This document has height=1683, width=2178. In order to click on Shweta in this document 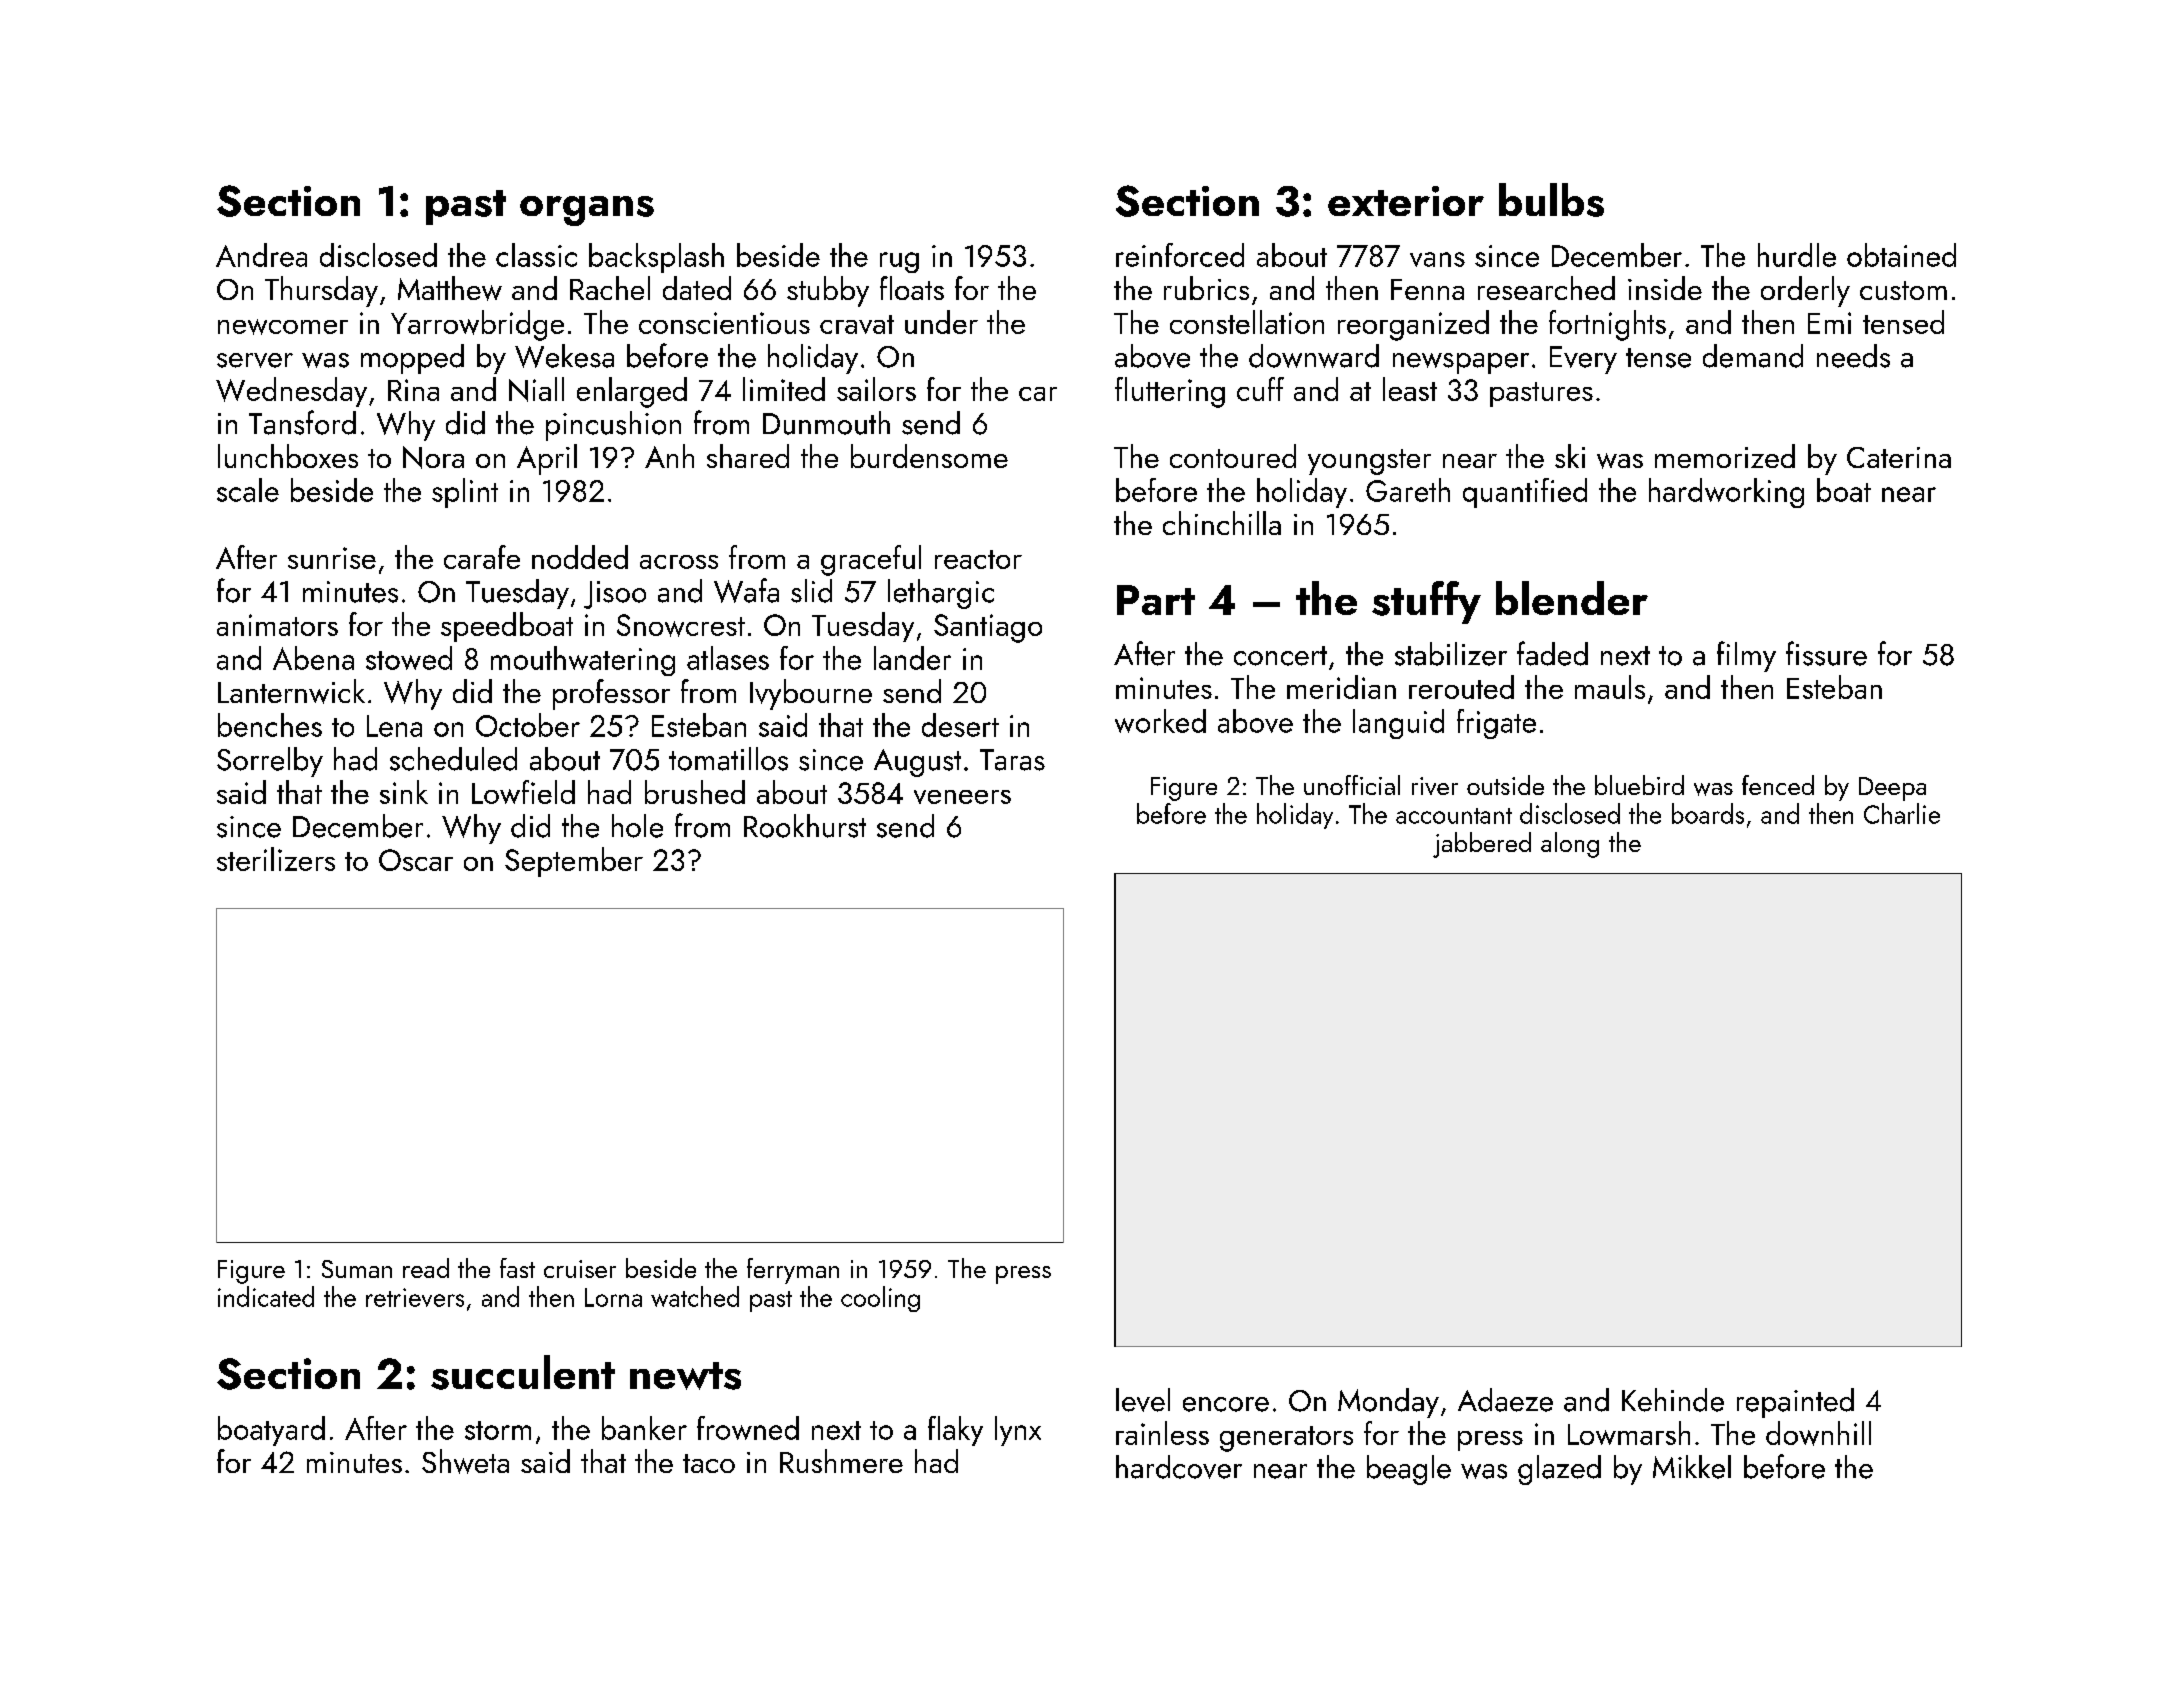, I will do `click(465, 1461)`.
